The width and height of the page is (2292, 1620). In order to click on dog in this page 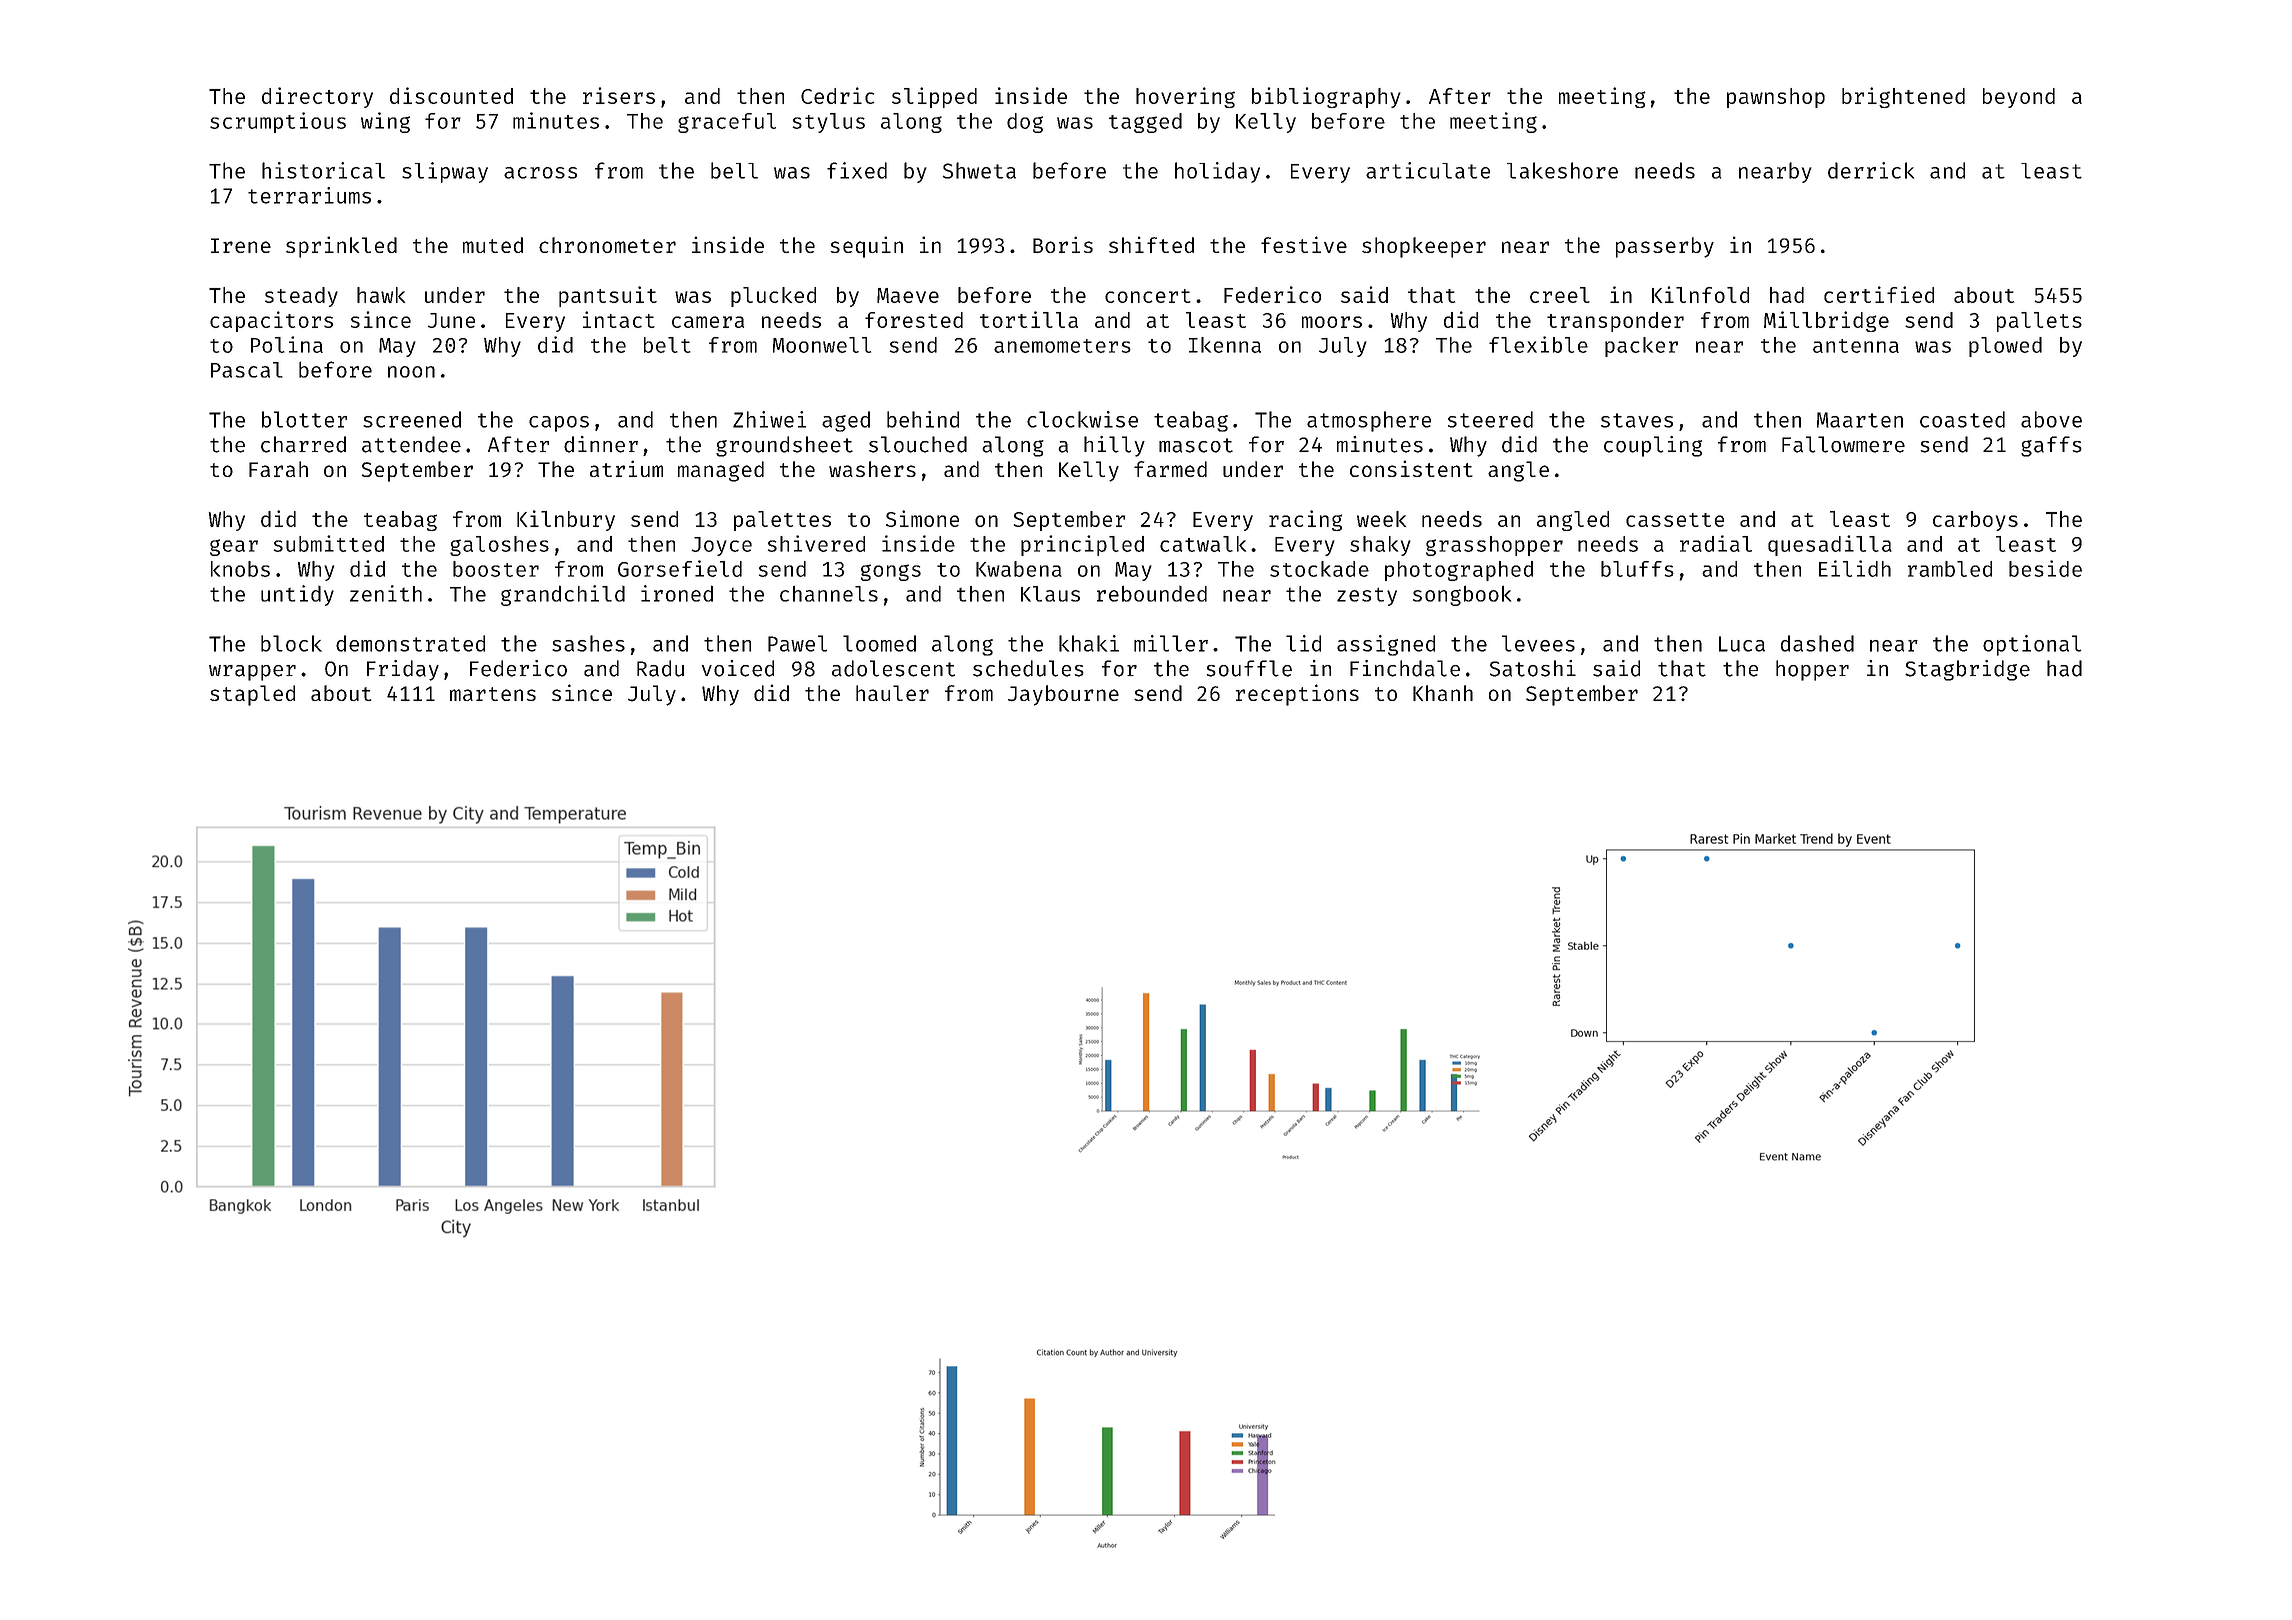, I will do `click(1025, 123)`.
